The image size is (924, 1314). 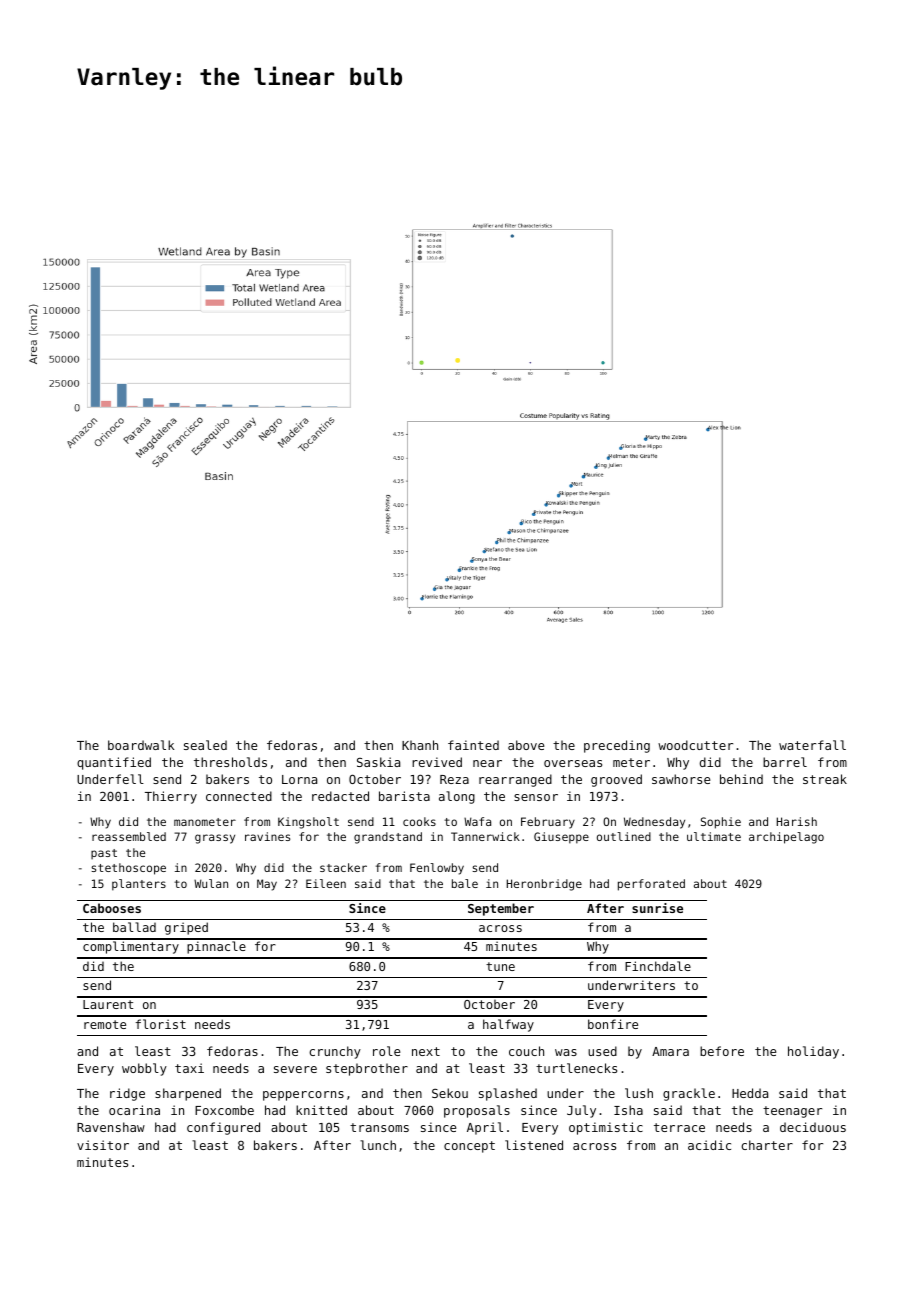 I want to click on sharpened, so click(x=188, y=1094).
